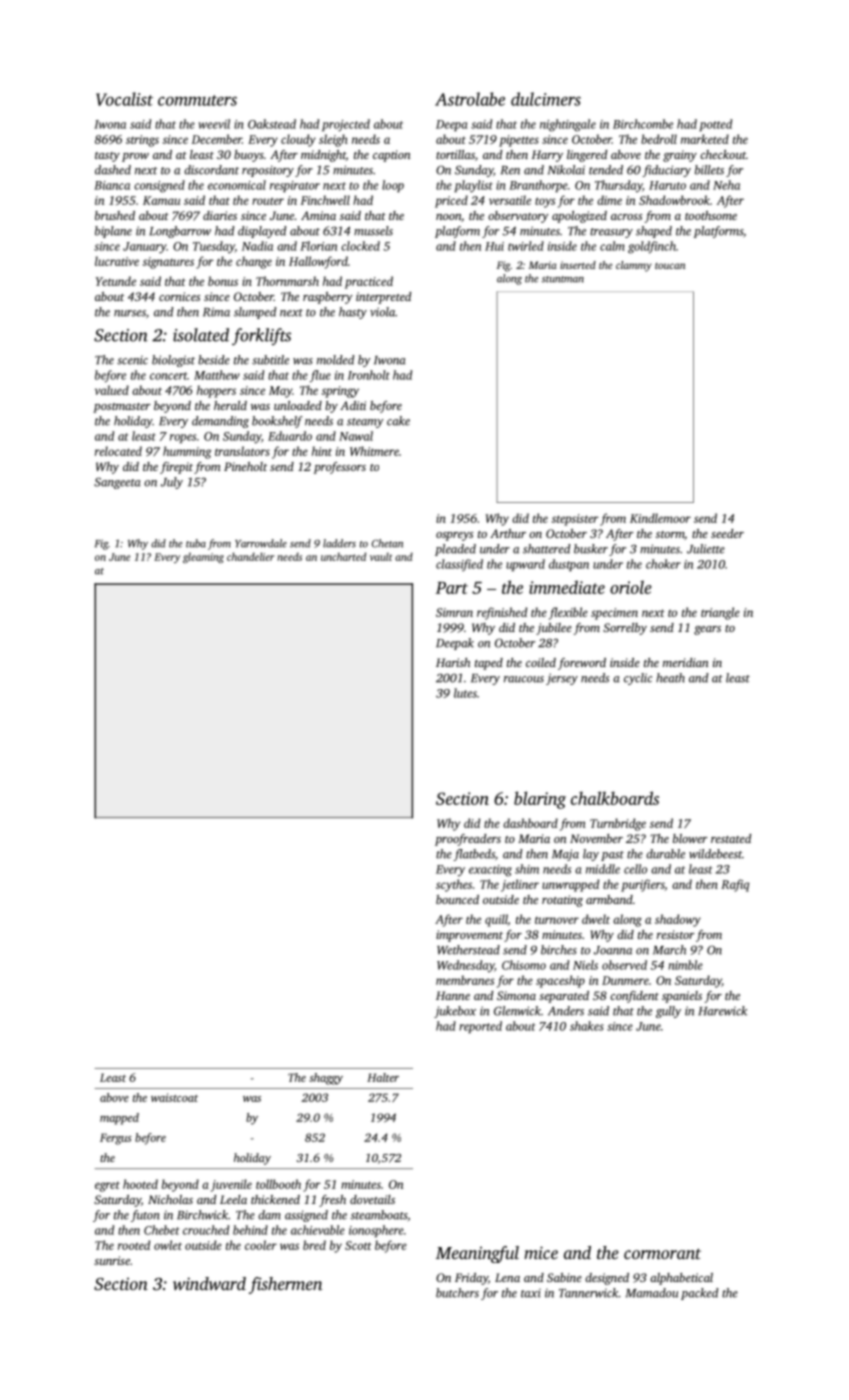 This screenshot has width=849, height=1400. What do you see at coordinates (670, 266) in the screenshot?
I see `toucan` at bounding box center [670, 266].
